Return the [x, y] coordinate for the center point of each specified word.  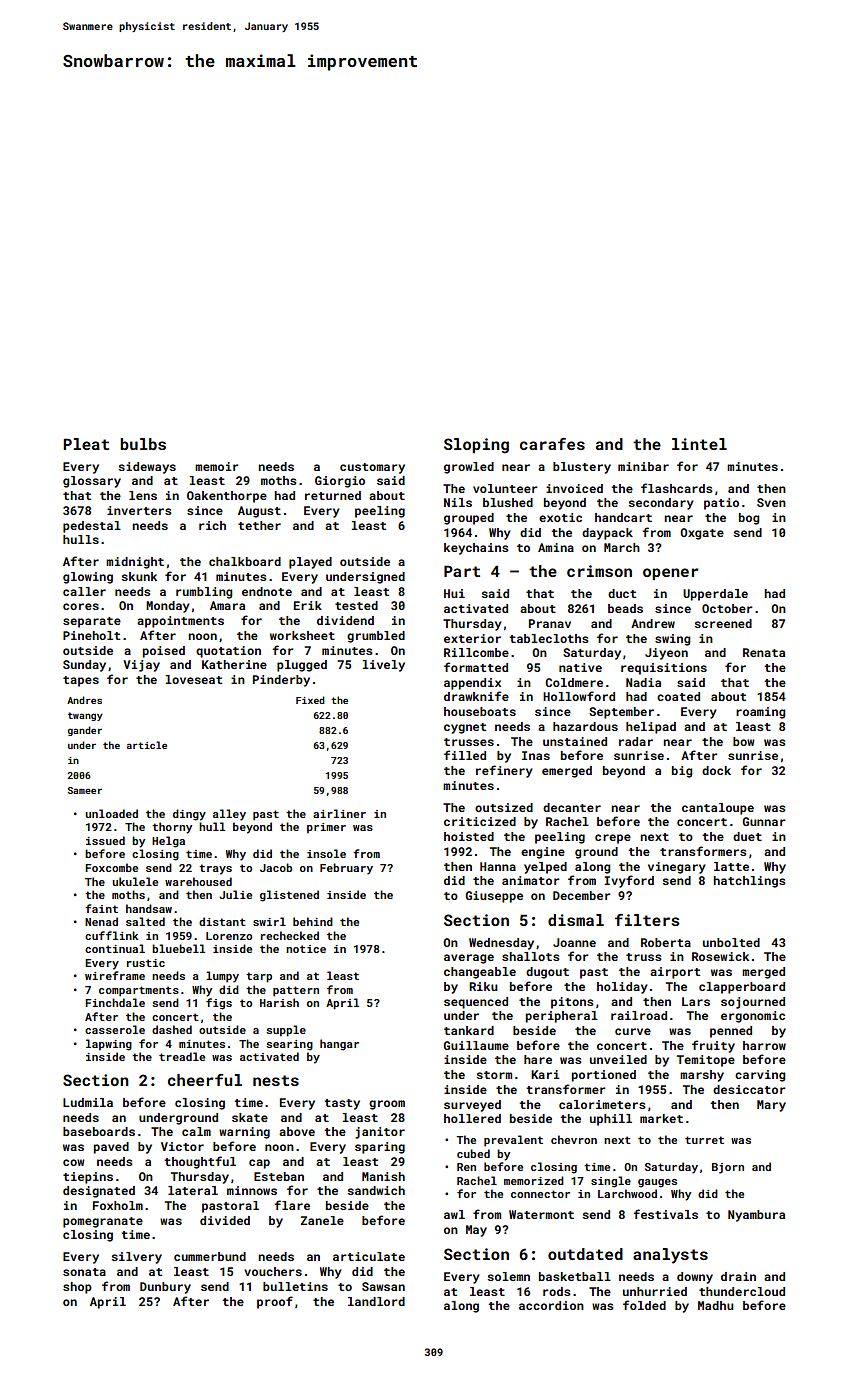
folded [644, 1305]
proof [275, 1302]
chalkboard [245, 561]
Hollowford [579, 696]
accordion [551, 1305]
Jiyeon [666, 654]
